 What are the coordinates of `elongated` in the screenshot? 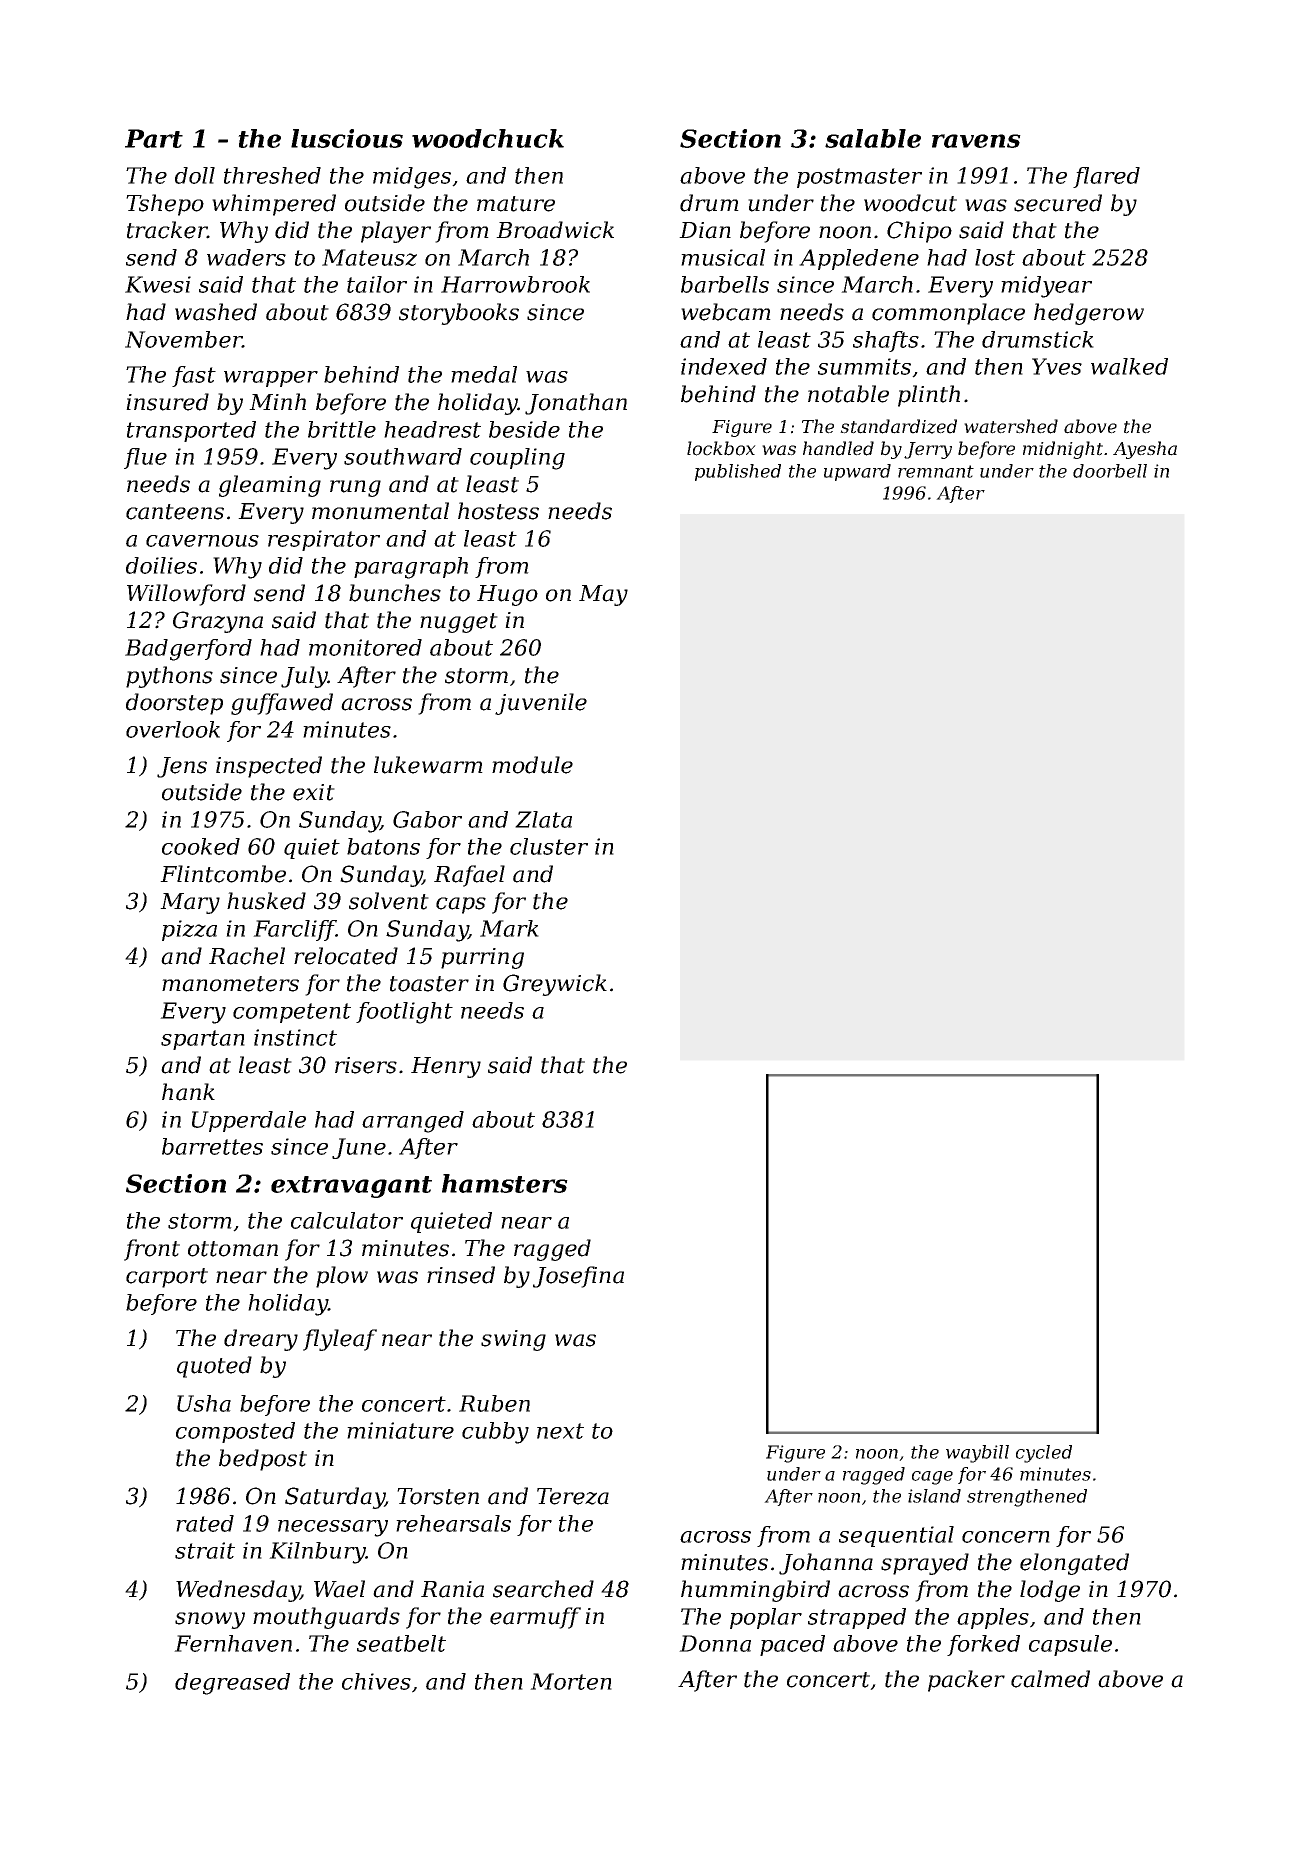 It's located at (1074, 1564).
